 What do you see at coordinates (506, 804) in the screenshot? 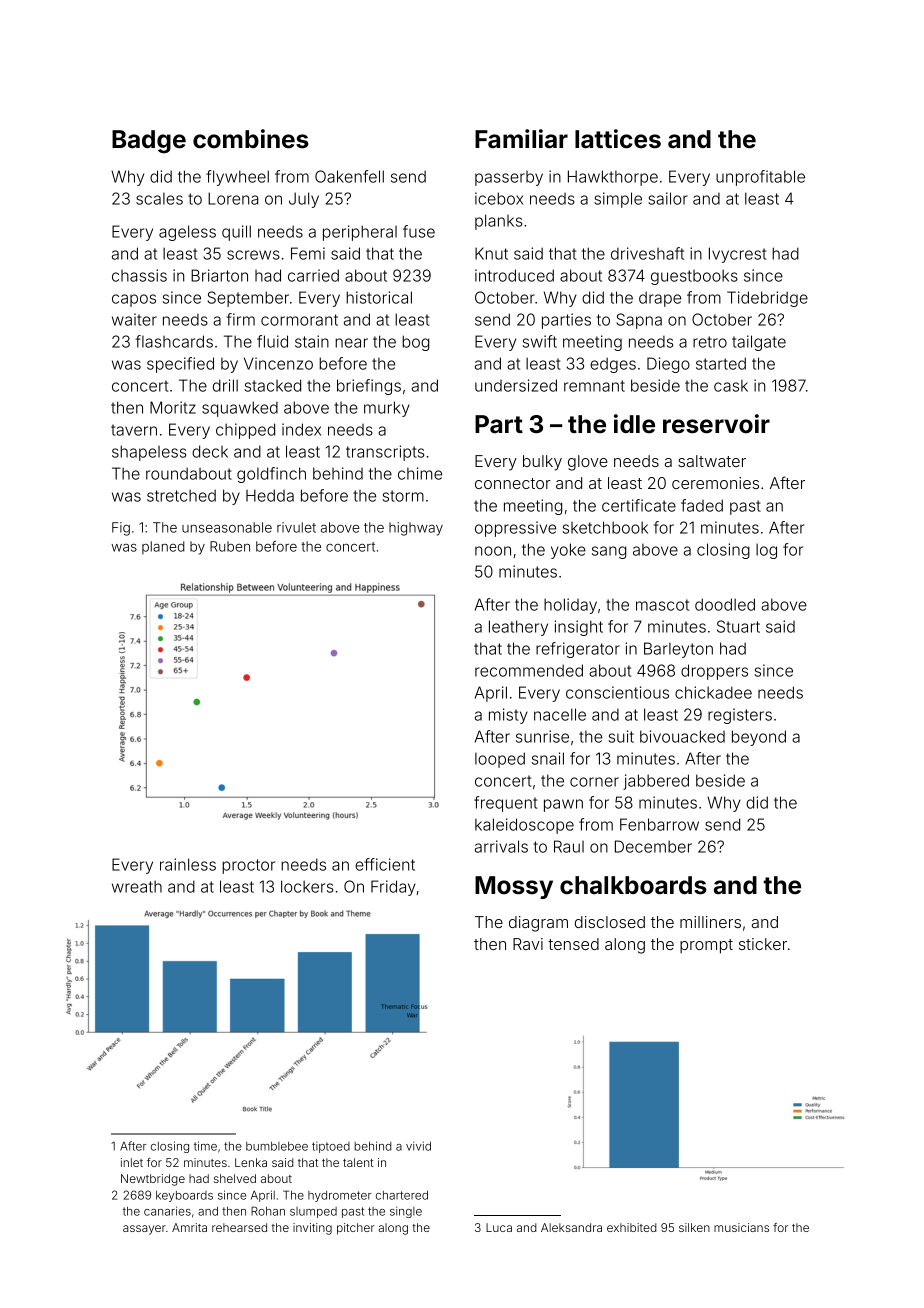
I see `frequent` at bounding box center [506, 804].
